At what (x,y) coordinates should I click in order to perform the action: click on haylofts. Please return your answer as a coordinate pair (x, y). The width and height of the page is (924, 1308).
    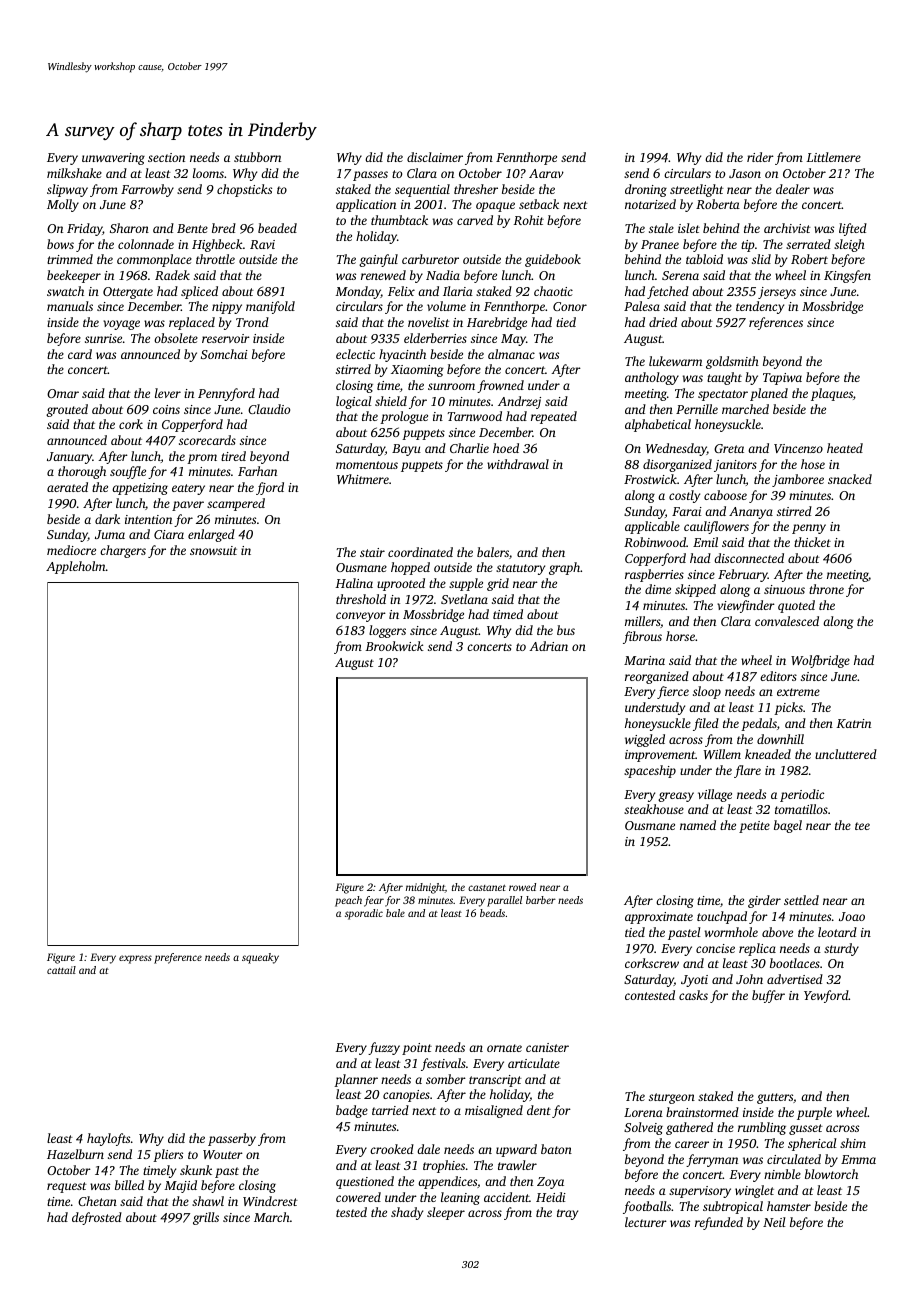
    Looking at the image, I should click on (108, 1139).
